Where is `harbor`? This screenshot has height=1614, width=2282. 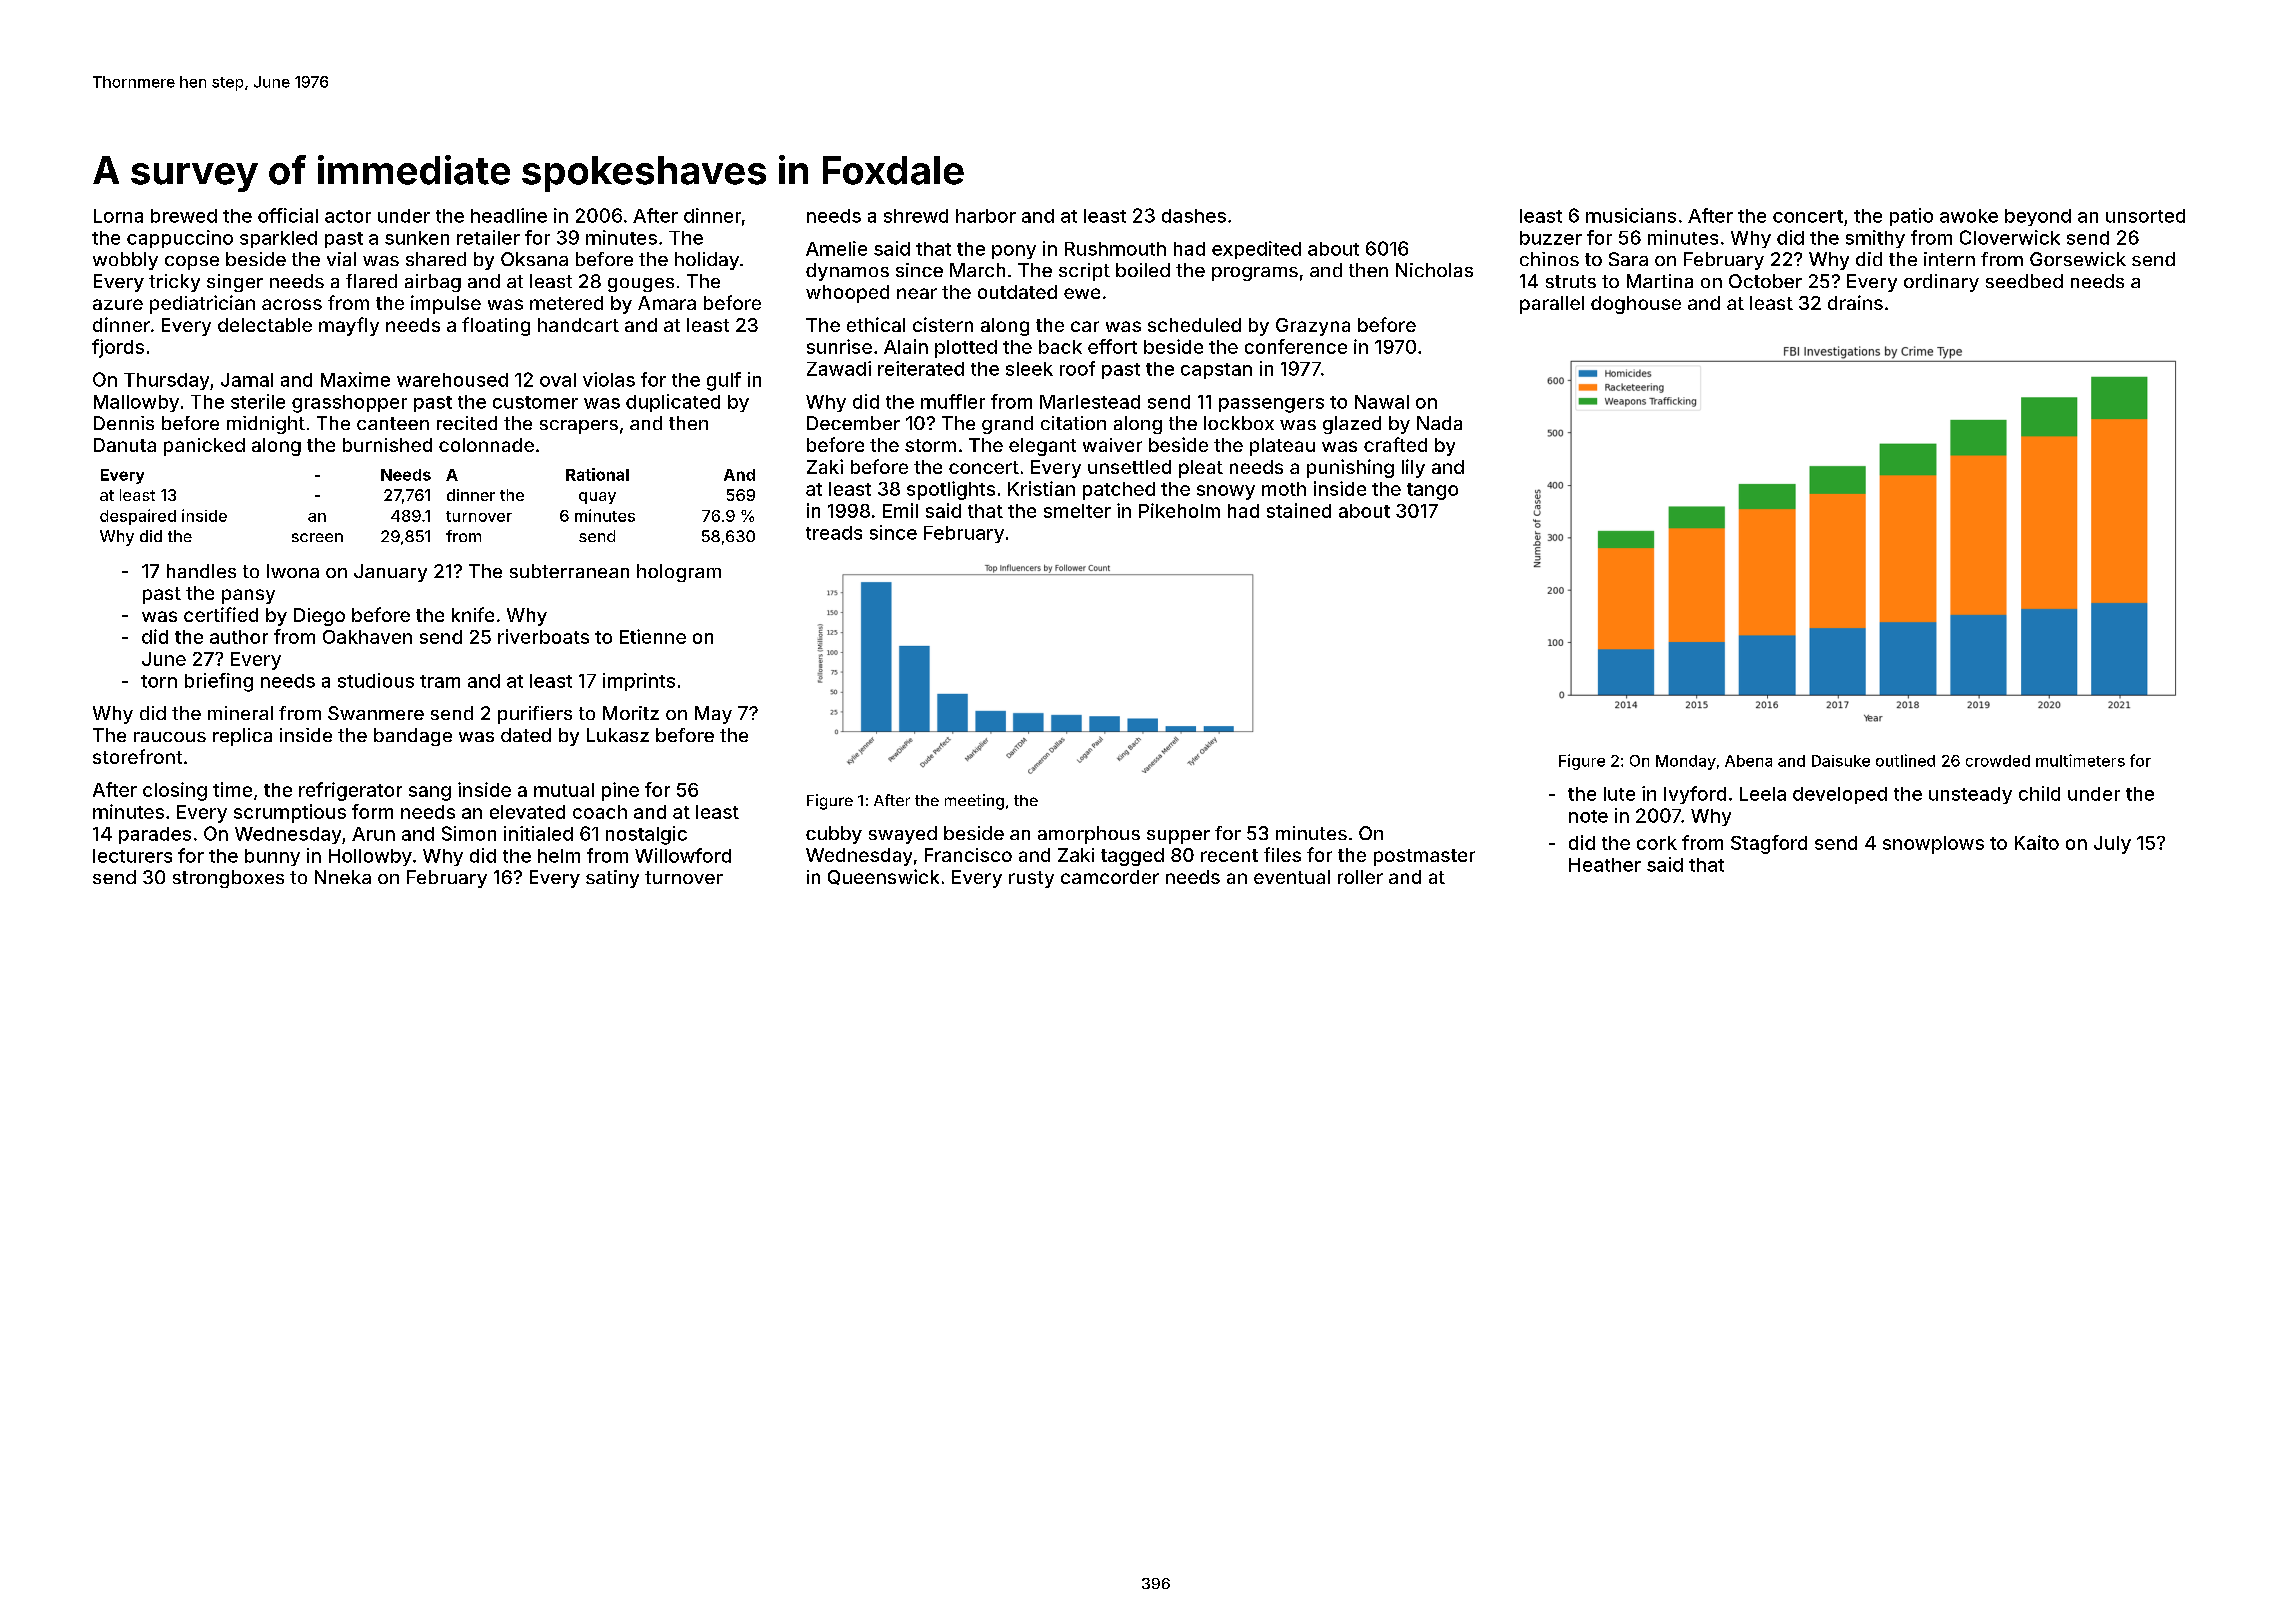
harbor is located at coordinates (986, 216).
